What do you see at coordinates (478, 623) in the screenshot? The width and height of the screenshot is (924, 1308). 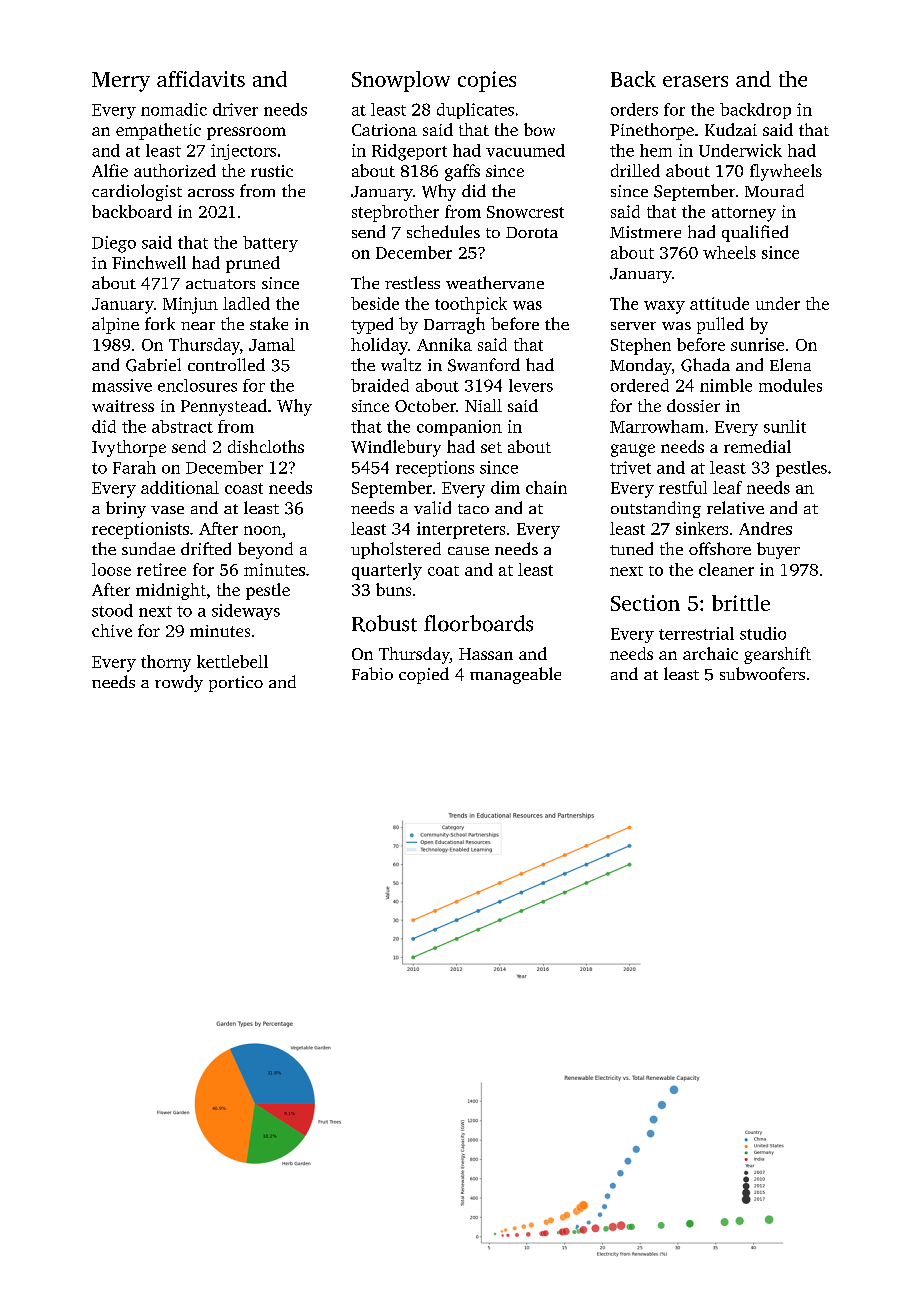 I see `floorboards` at bounding box center [478, 623].
